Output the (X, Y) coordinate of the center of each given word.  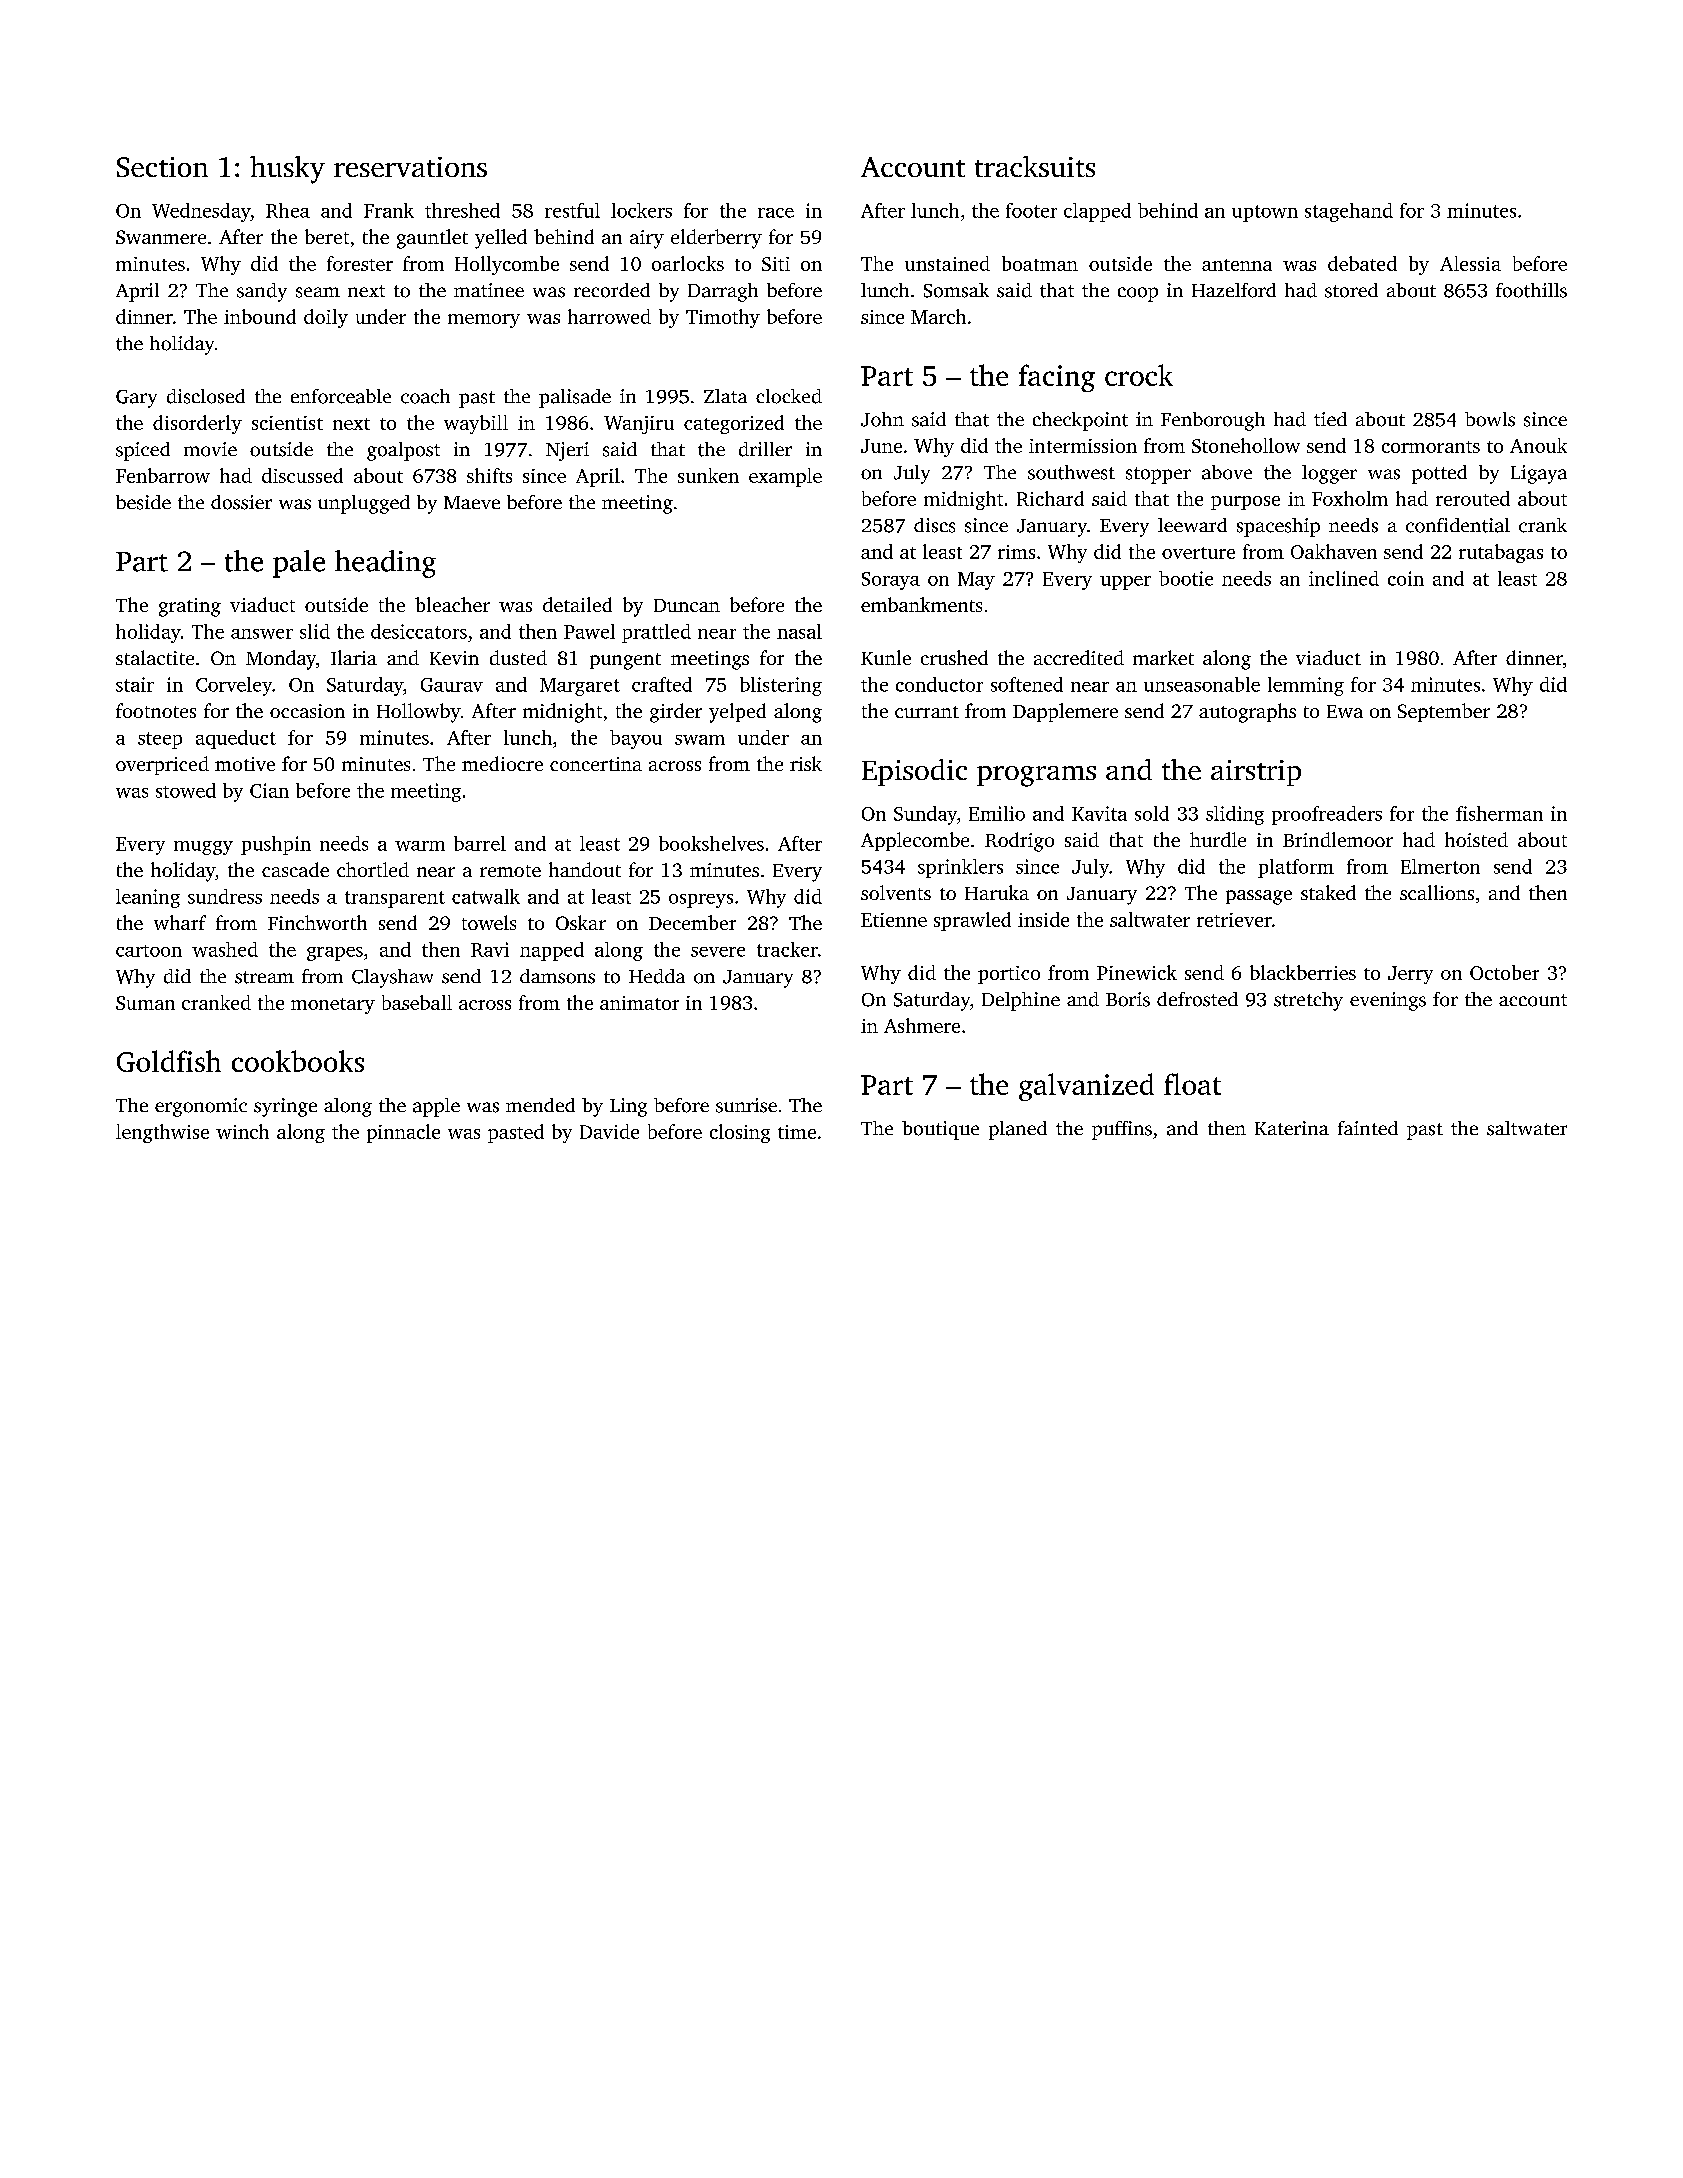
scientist (287, 423)
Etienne (894, 920)
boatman (1040, 263)
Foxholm (1350, 498)
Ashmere (922, 1025)
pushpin (276, 845)
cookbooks (298, 1061)
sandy (262, 292)
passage (1259, 897)
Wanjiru (639, 425)
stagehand (1349, 212)
